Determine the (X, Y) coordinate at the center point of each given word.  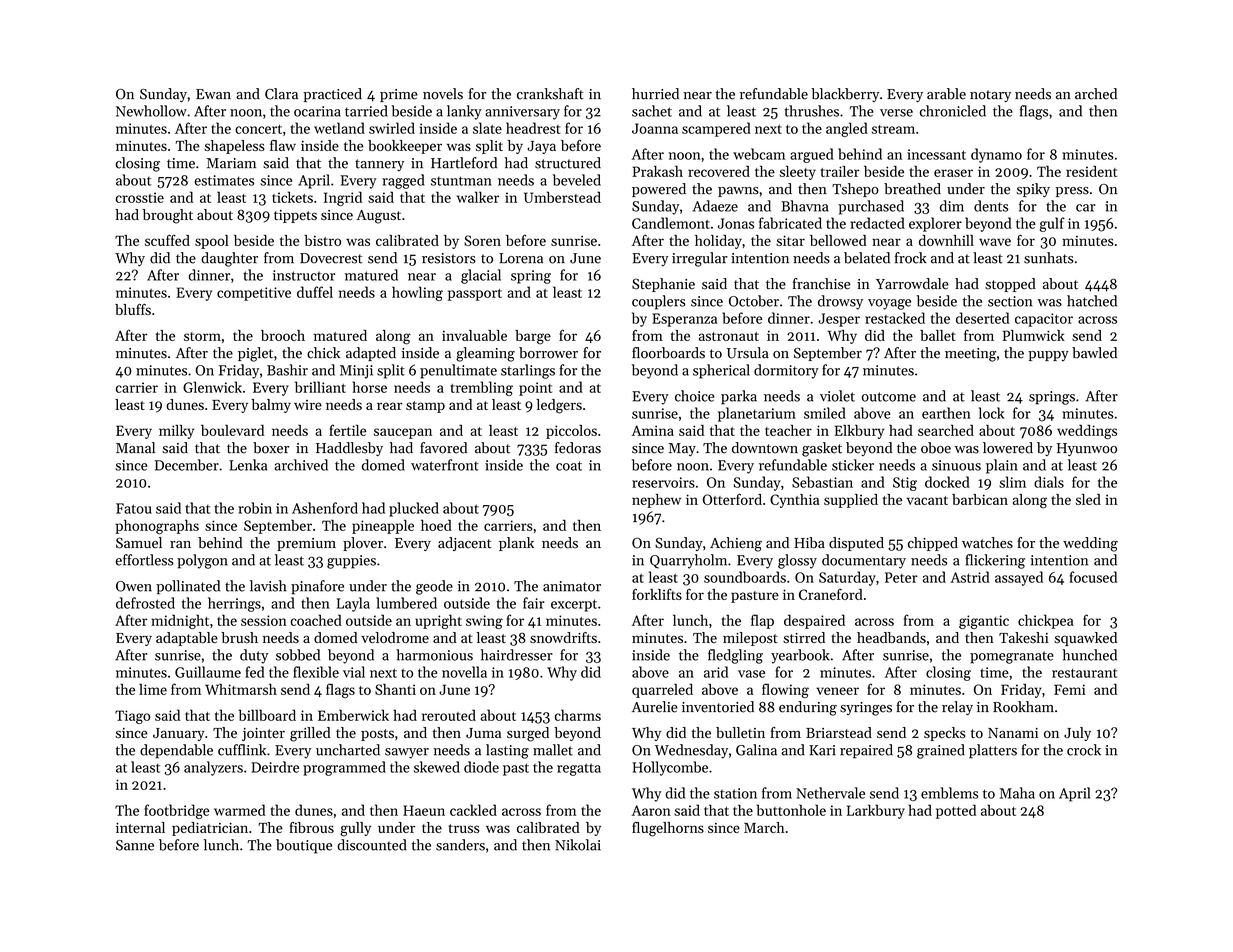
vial (354, 672)
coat (569, 466)
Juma (483, 733)
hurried (655, 94)
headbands (891, 637)
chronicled (953, 111)
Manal (135, 448)
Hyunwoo (1087, 449)
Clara (281, 94)
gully (356, 829)
